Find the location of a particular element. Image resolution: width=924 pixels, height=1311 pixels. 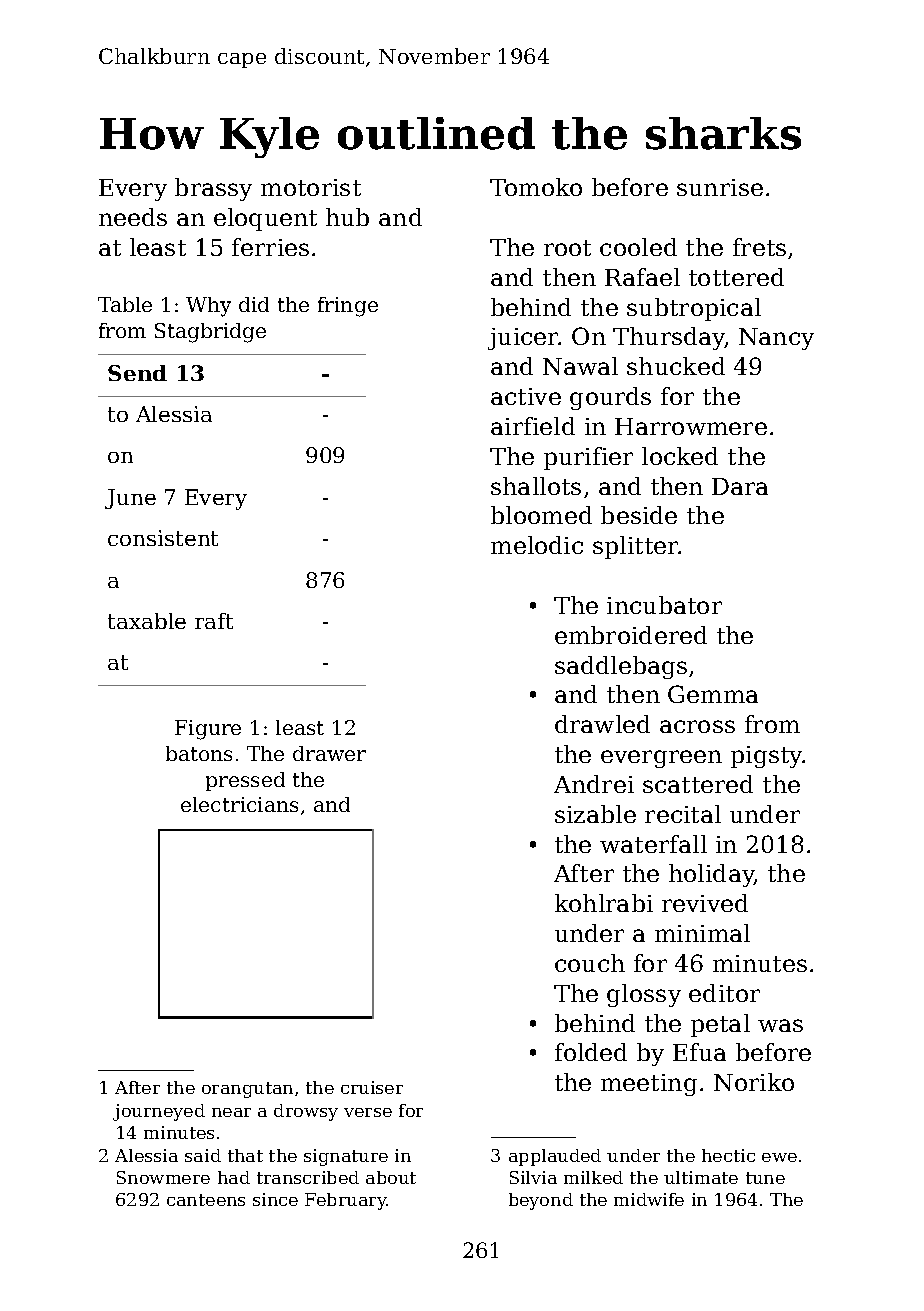

kohlrabi is located at coordinates (604, 903).
